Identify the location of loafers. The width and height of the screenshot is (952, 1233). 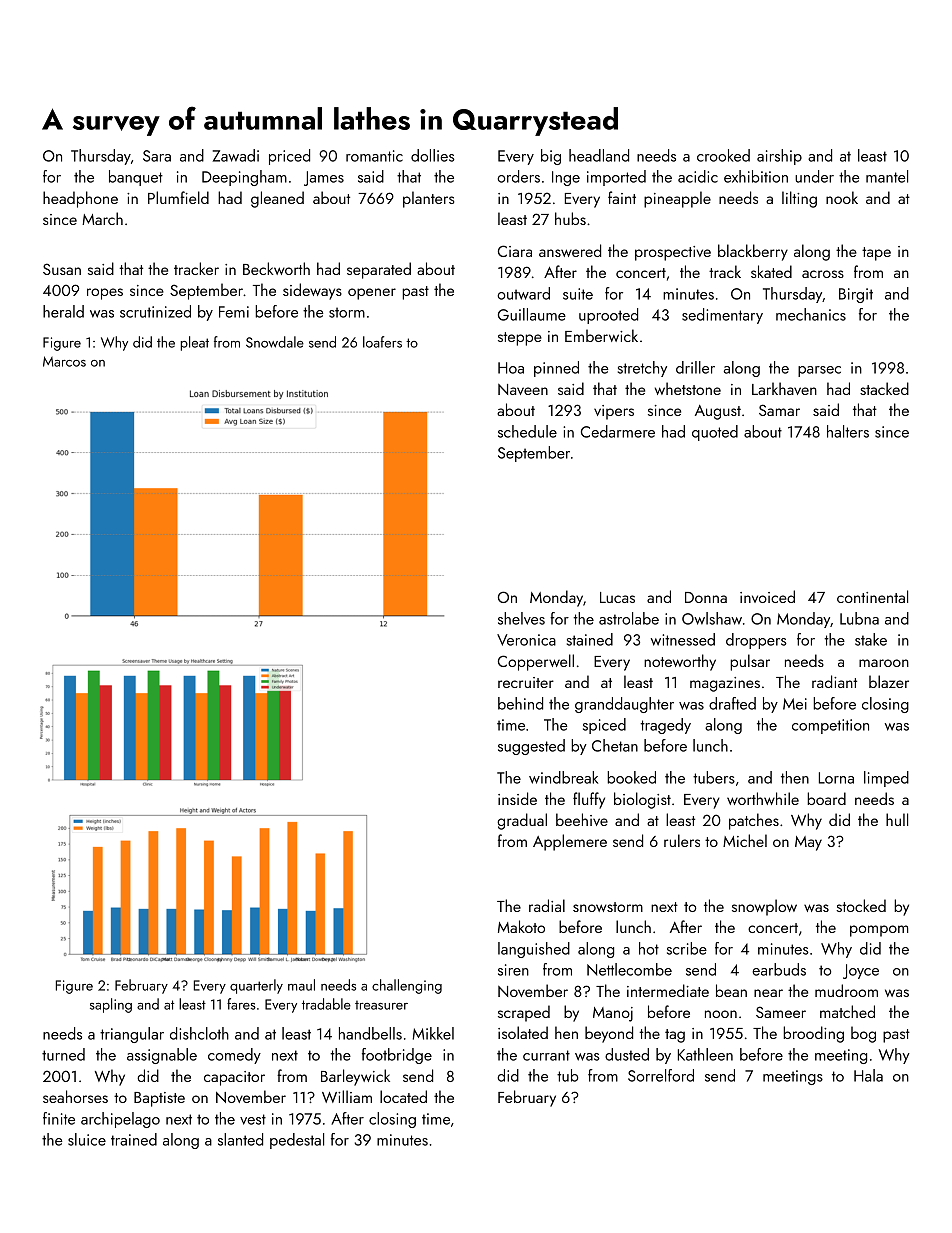
(382, 342).
